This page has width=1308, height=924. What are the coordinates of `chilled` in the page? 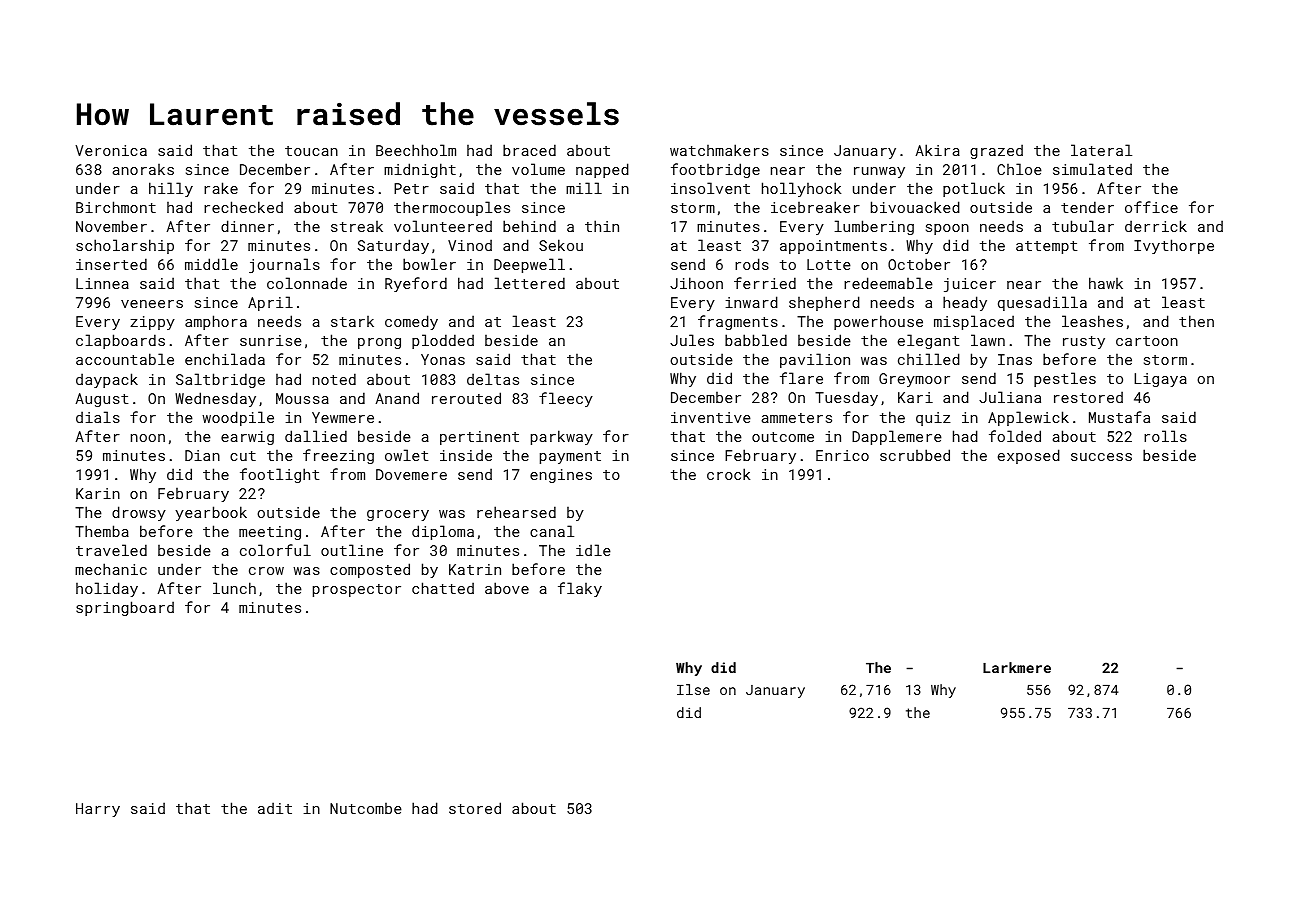 It's located at (929, 359).
